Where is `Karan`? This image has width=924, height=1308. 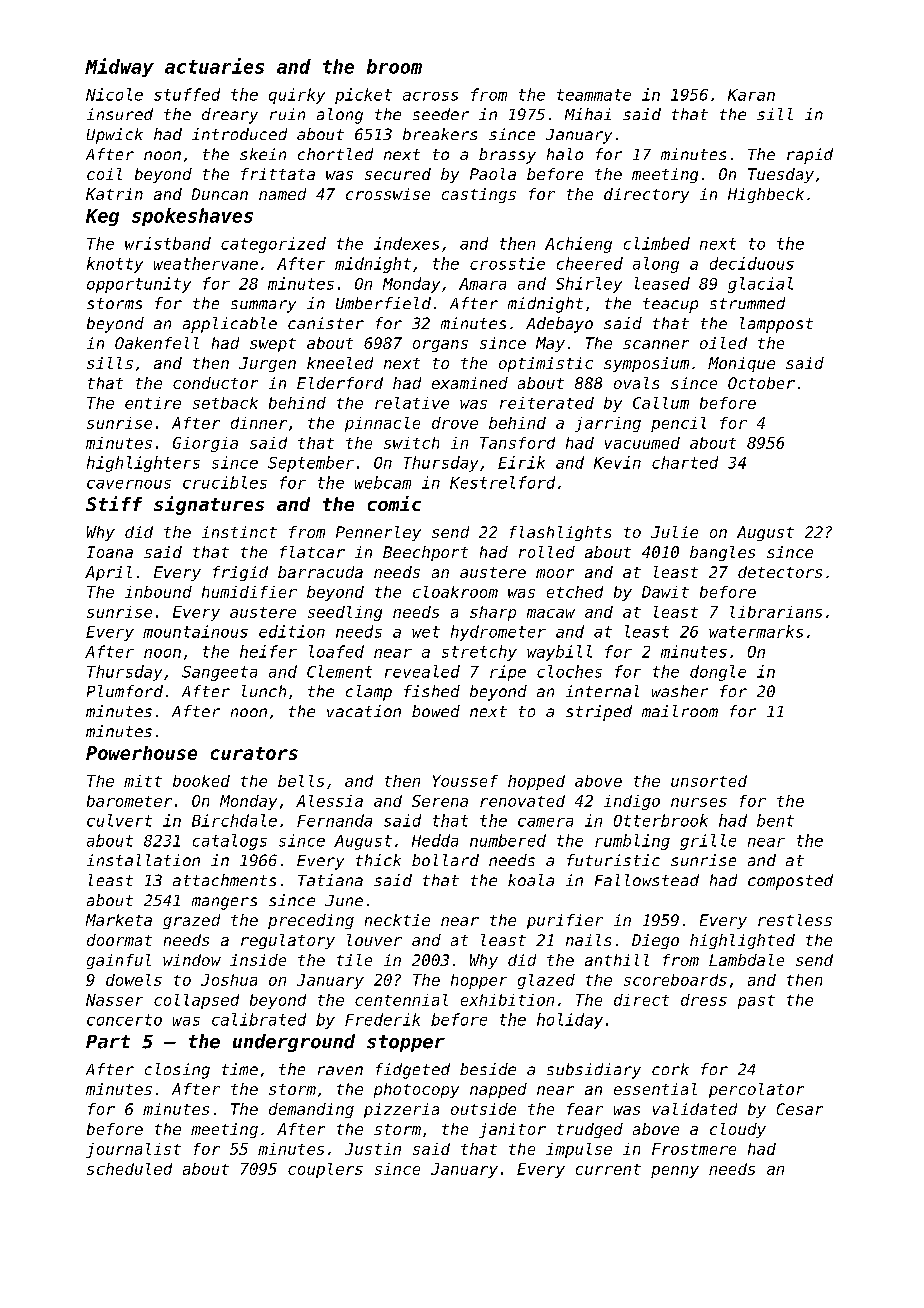
Karan is located at coordinates (751, 95).
